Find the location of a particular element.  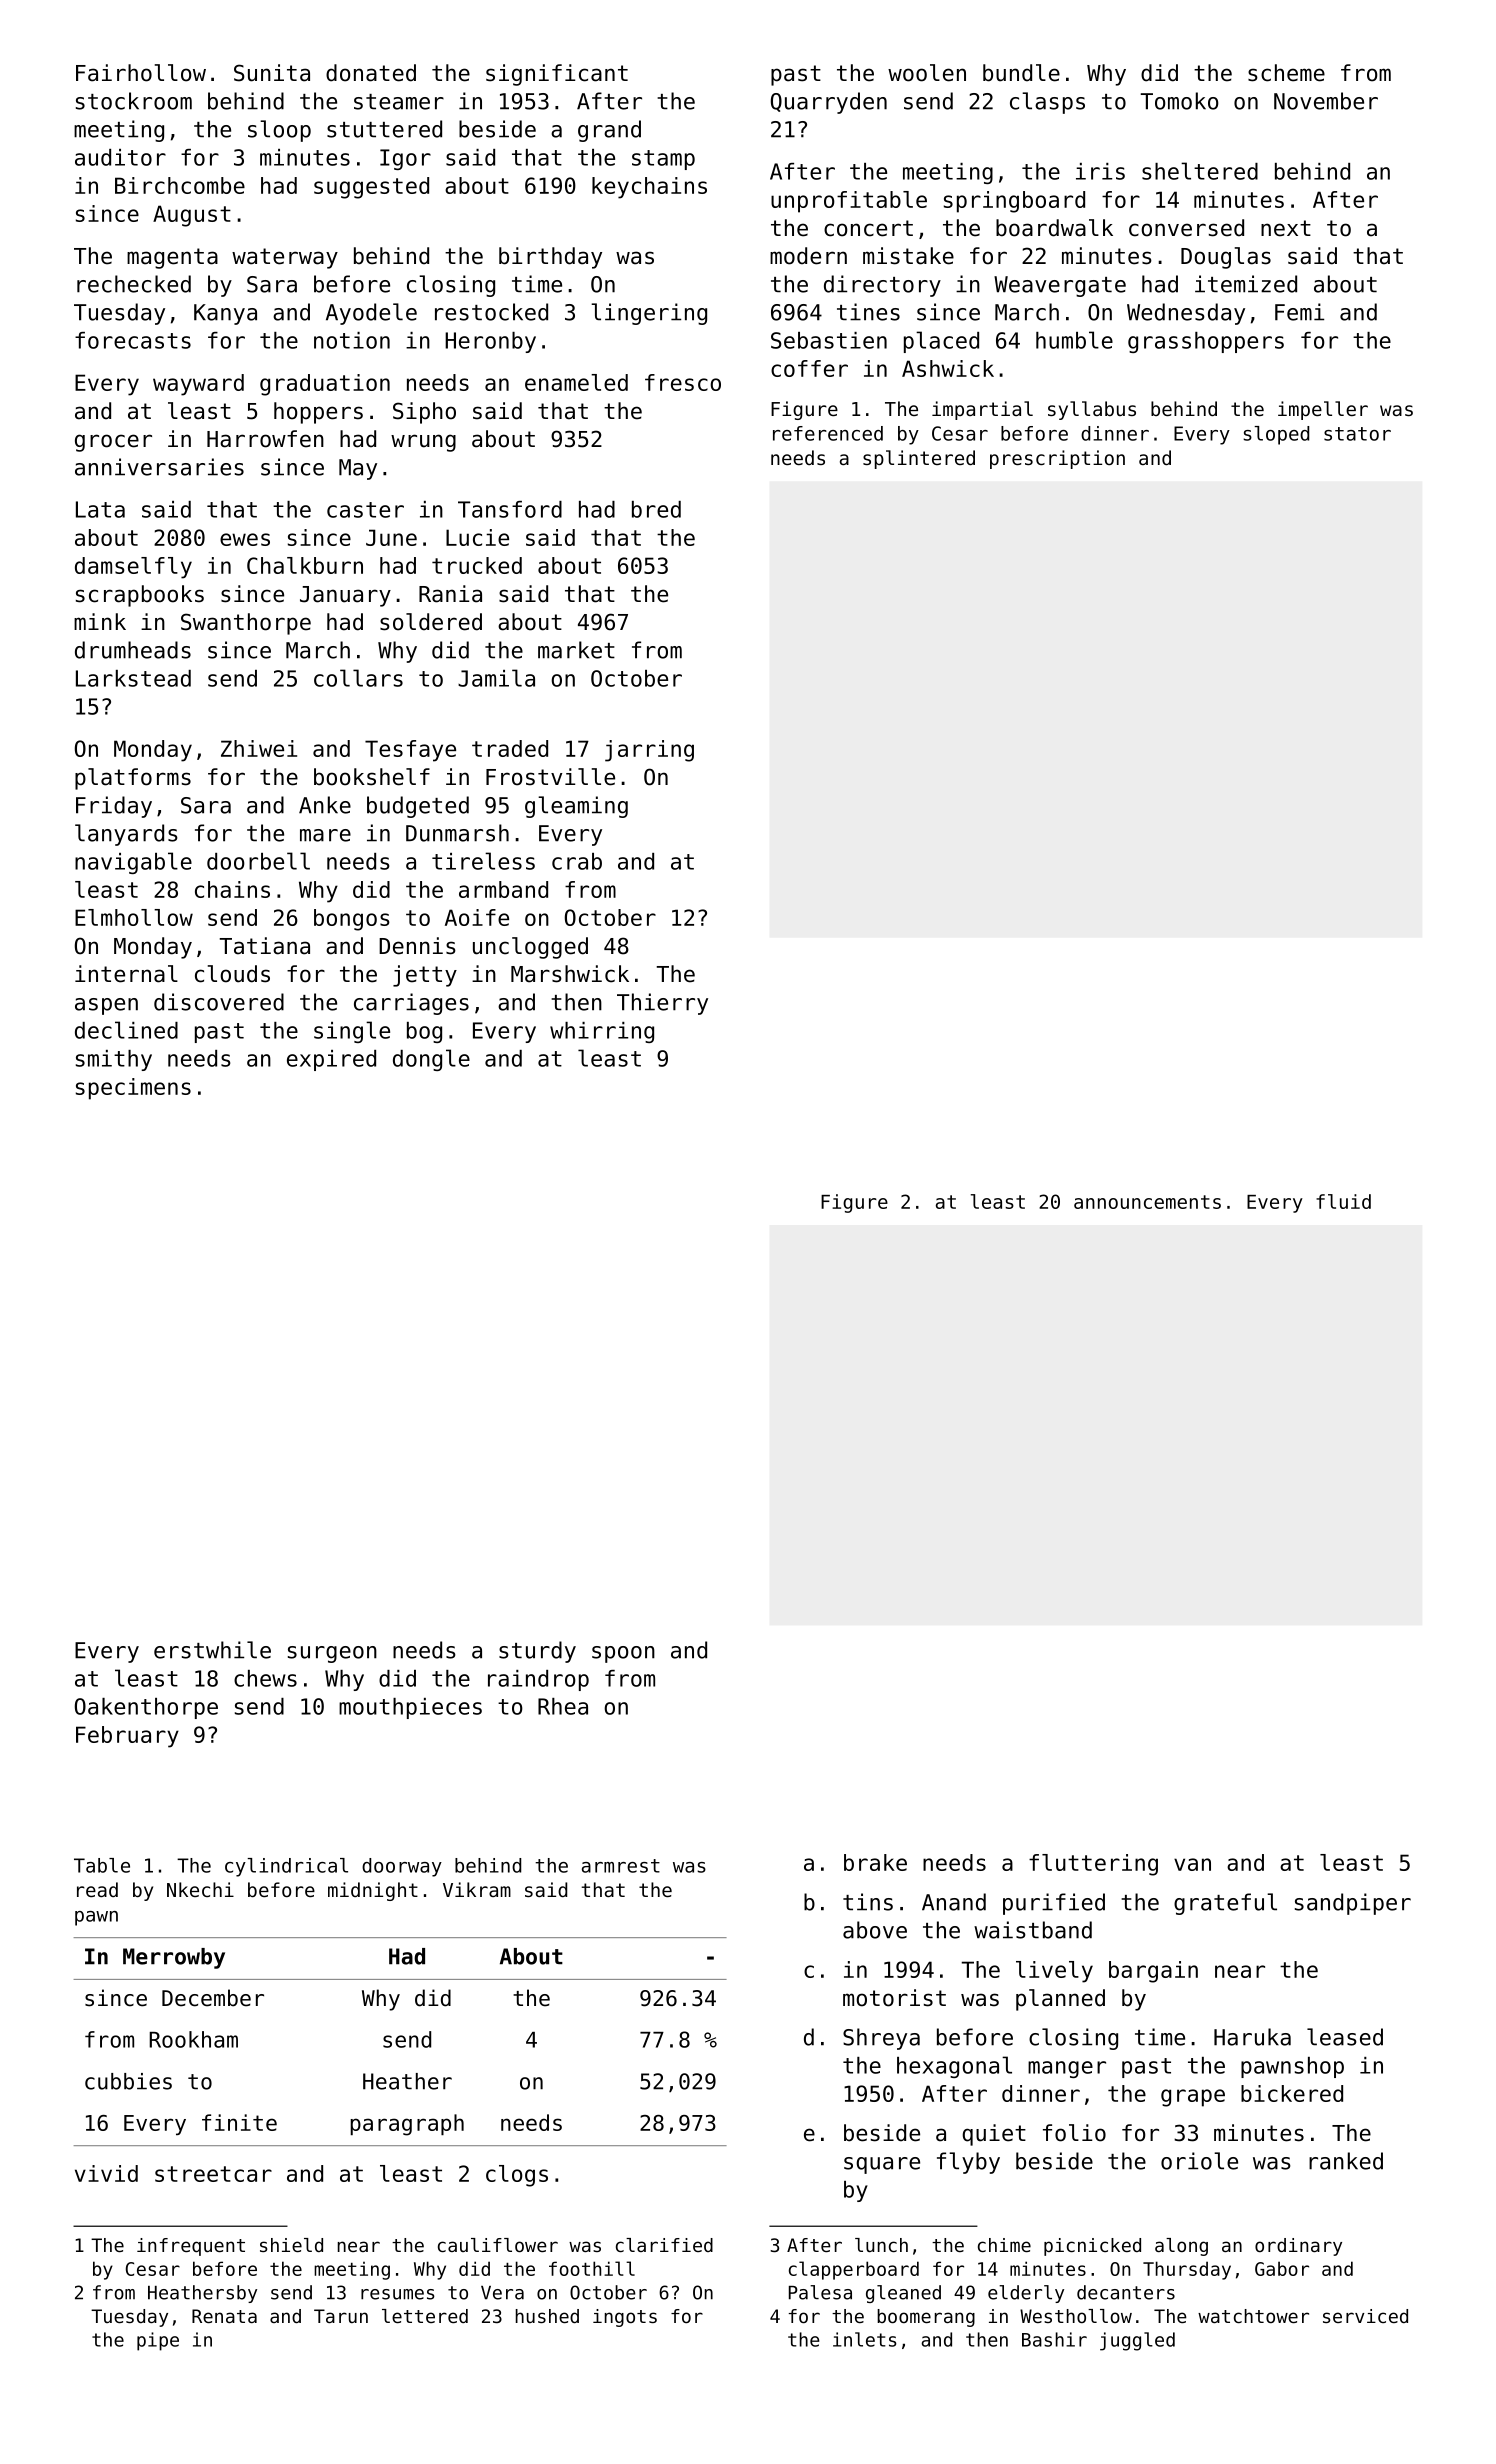

referenced is located at coordinates (828, 433).
